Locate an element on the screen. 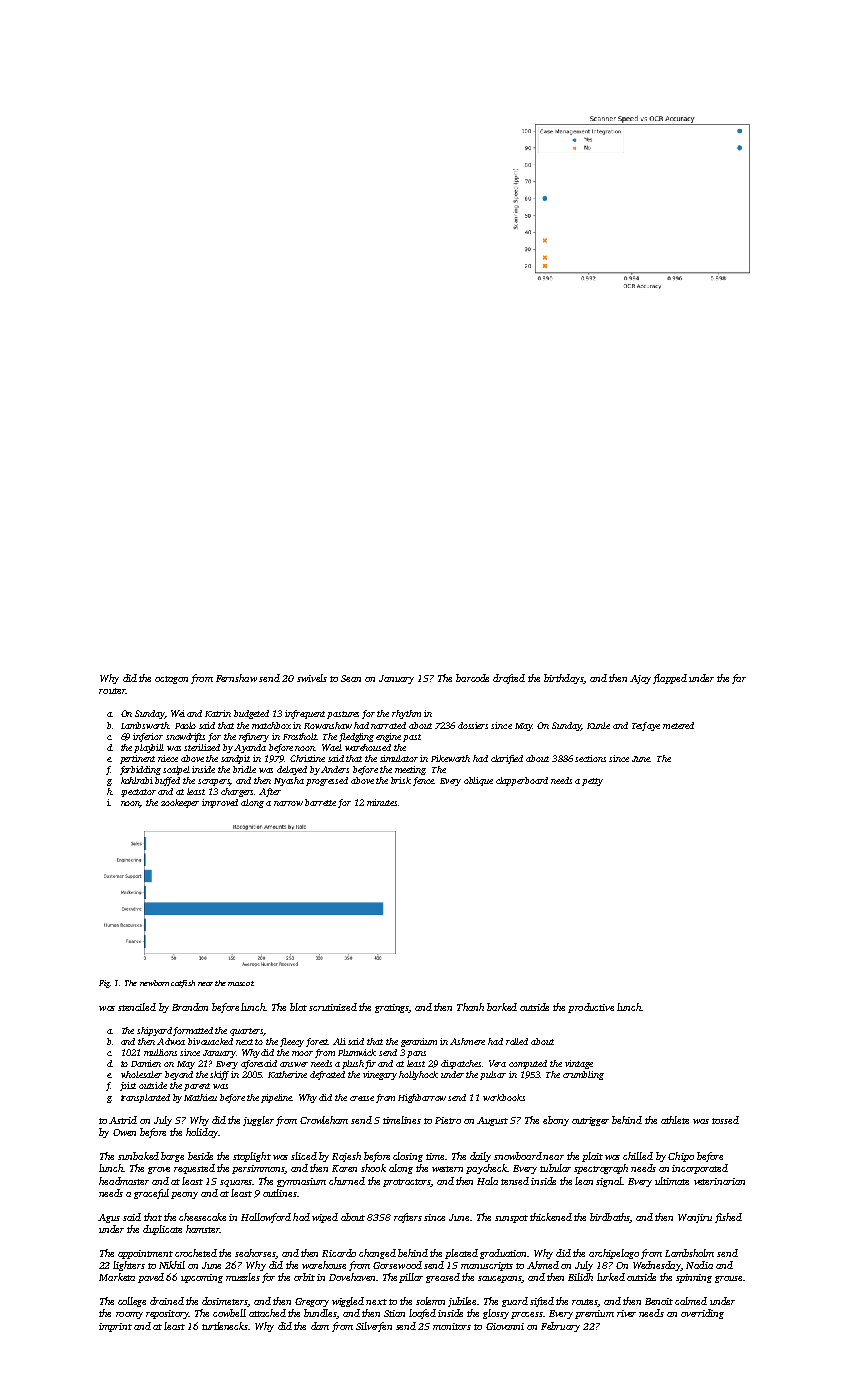 The image size is (849, 1400). Owen is located at coordinates (124, 1132).
